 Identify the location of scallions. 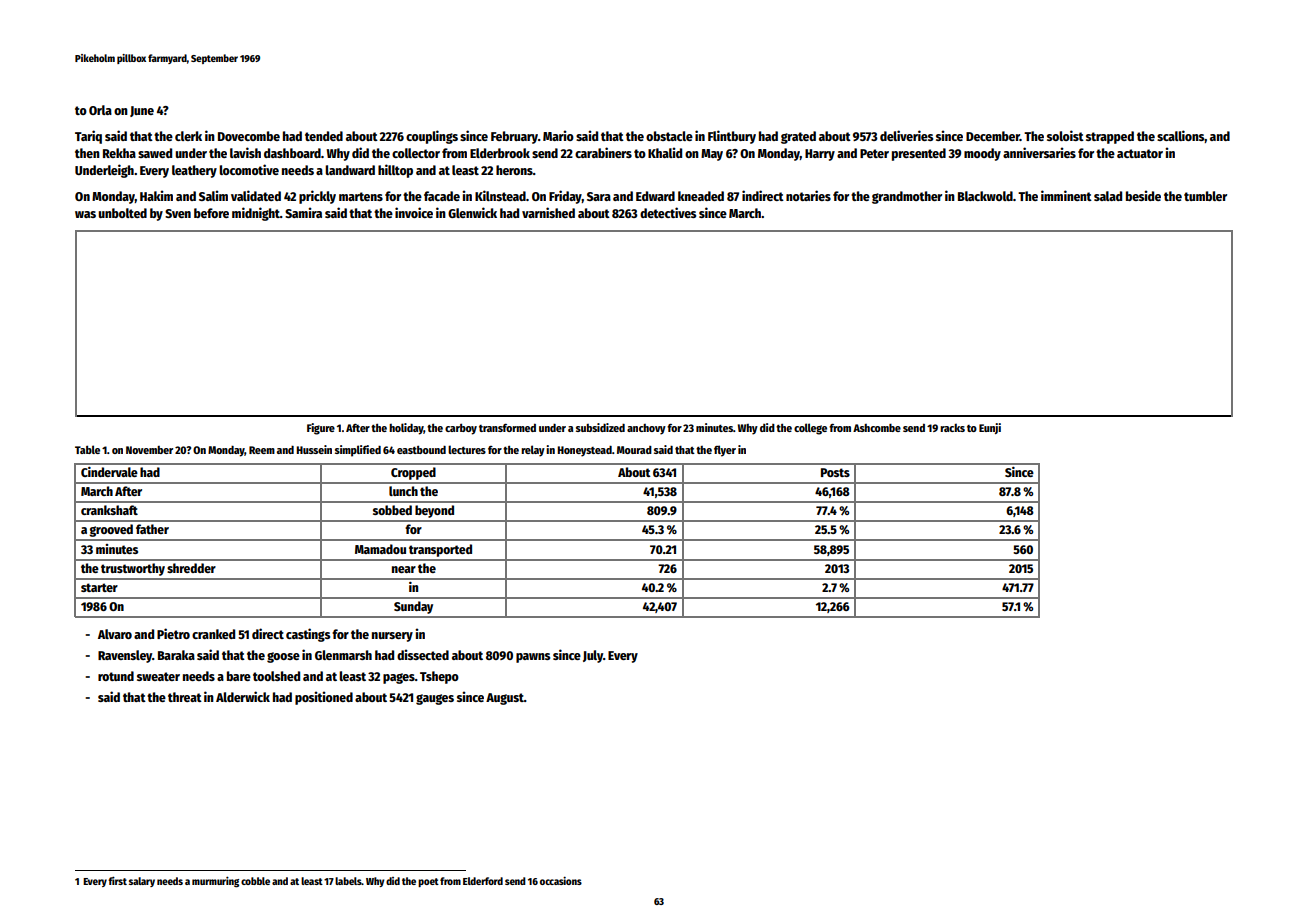
(1181, 136).
